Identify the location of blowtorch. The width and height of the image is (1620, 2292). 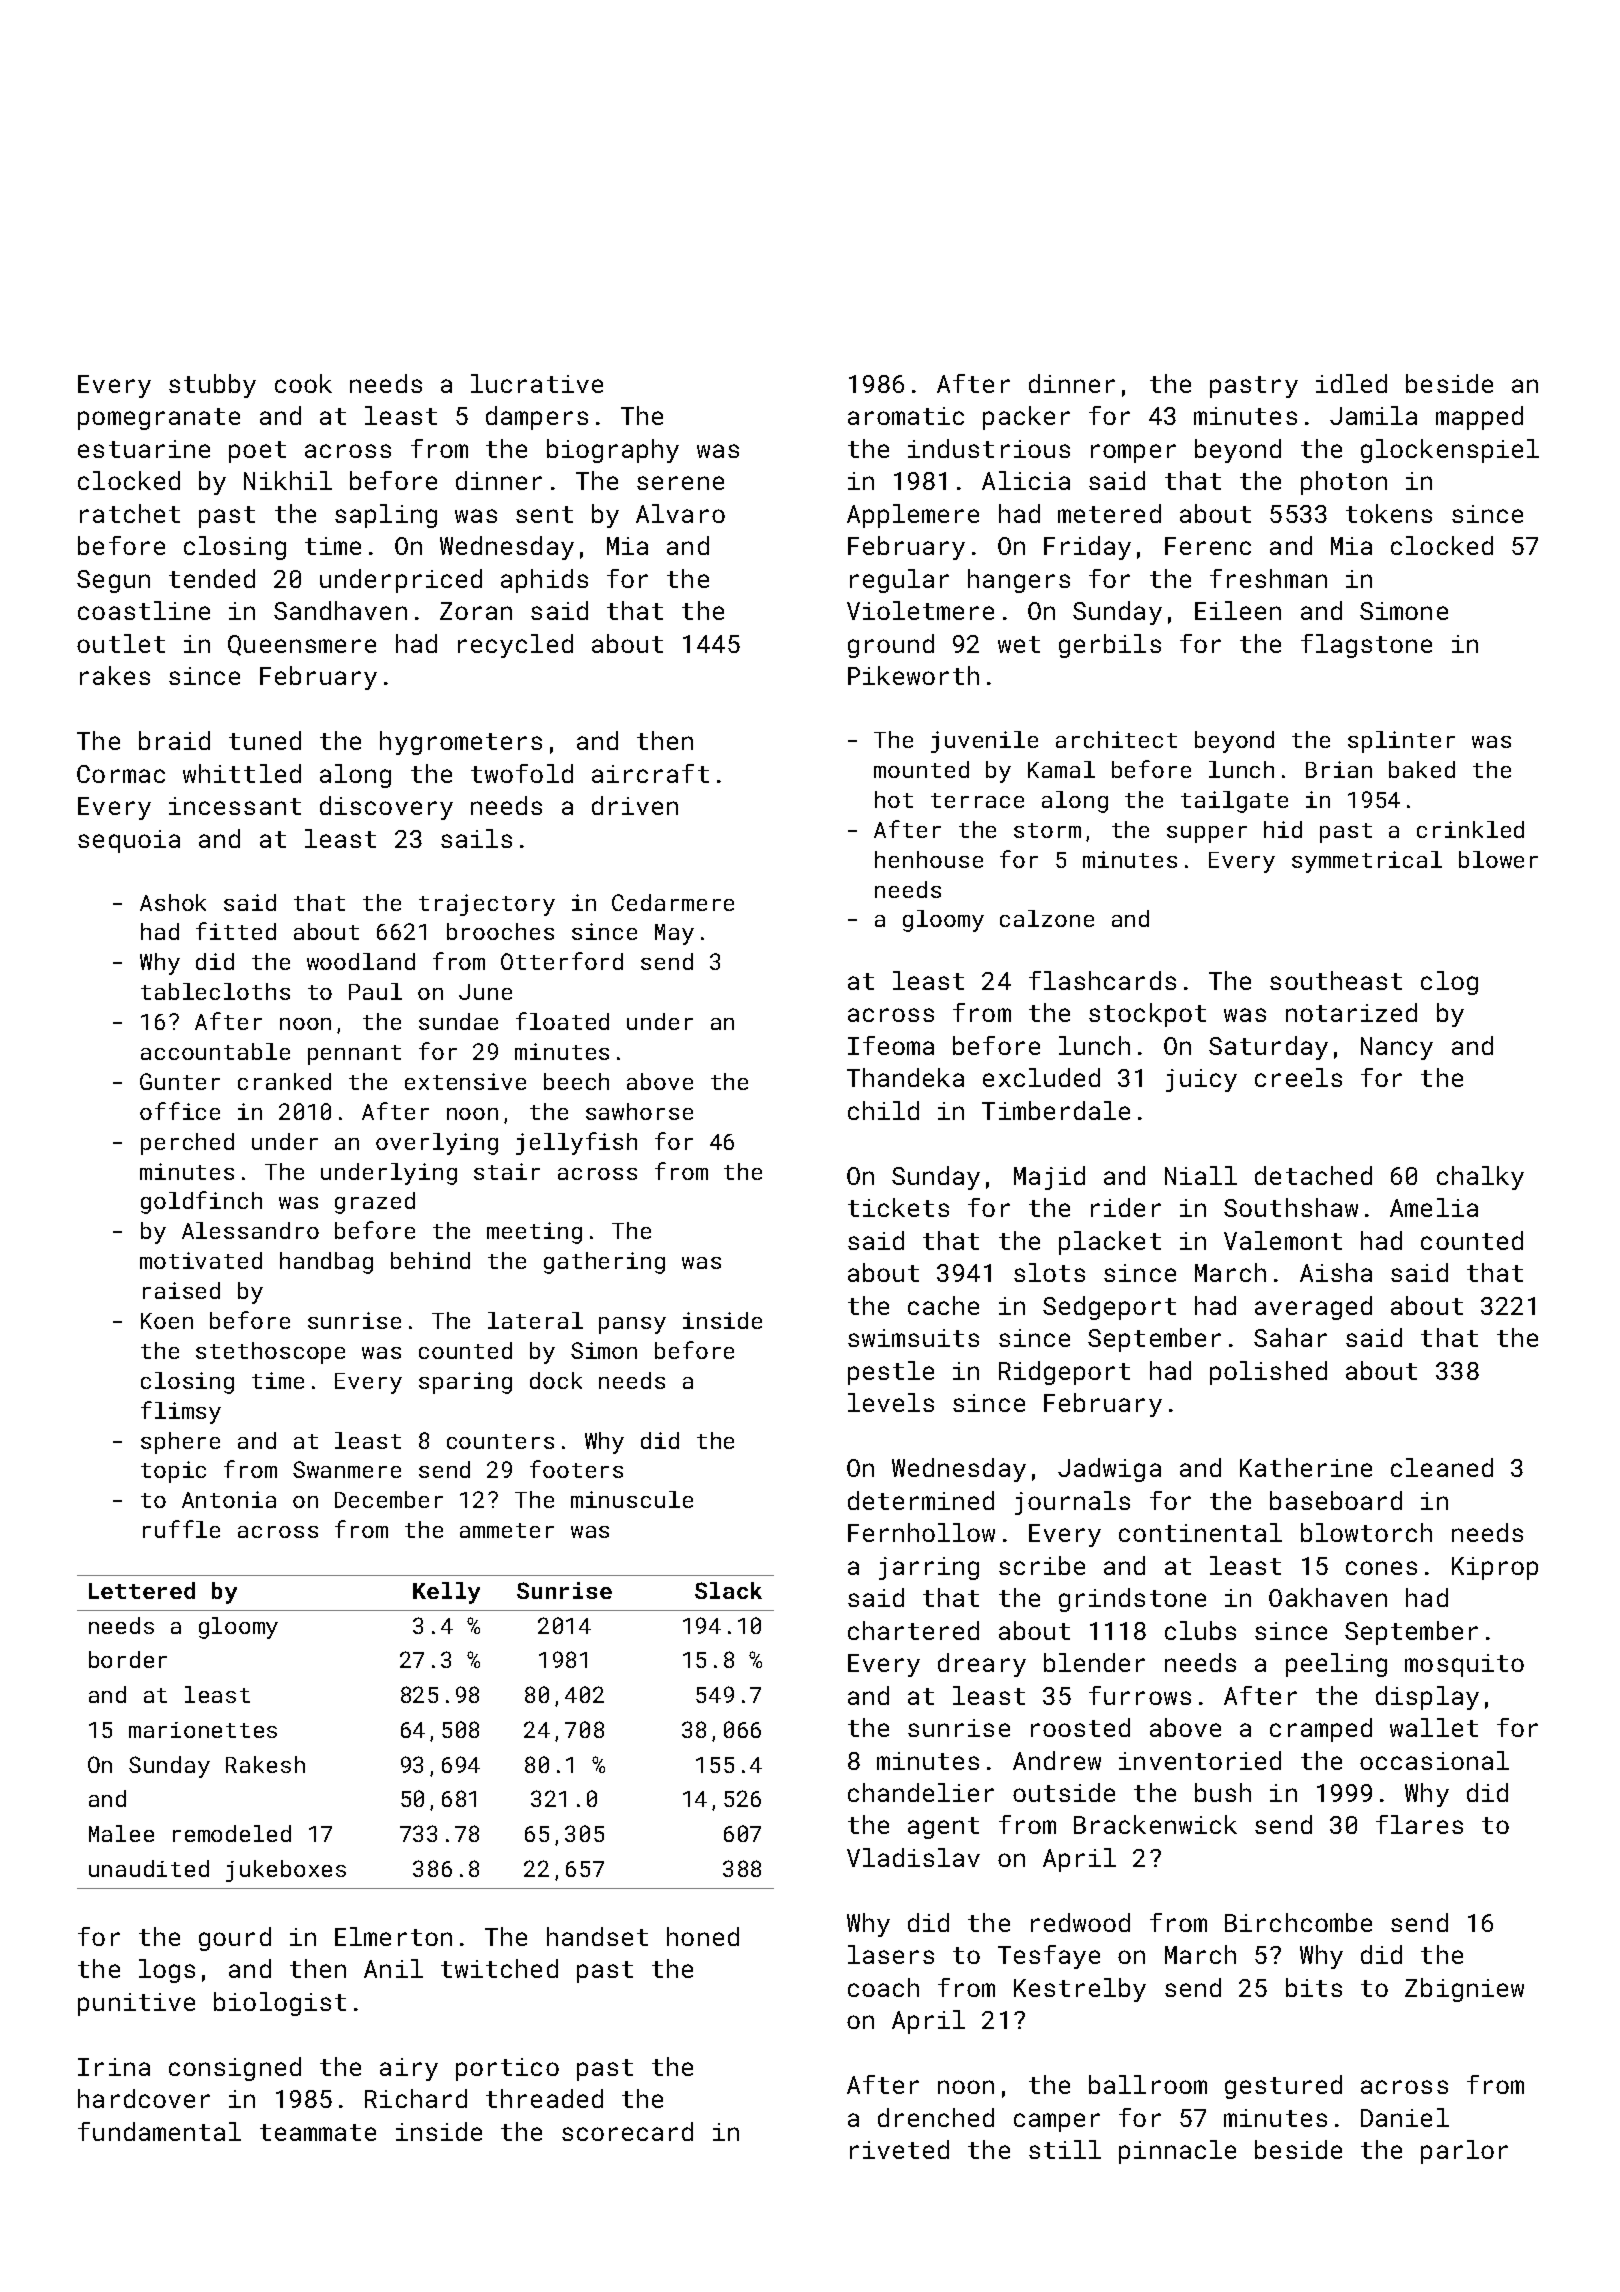
(1366, 1532).
